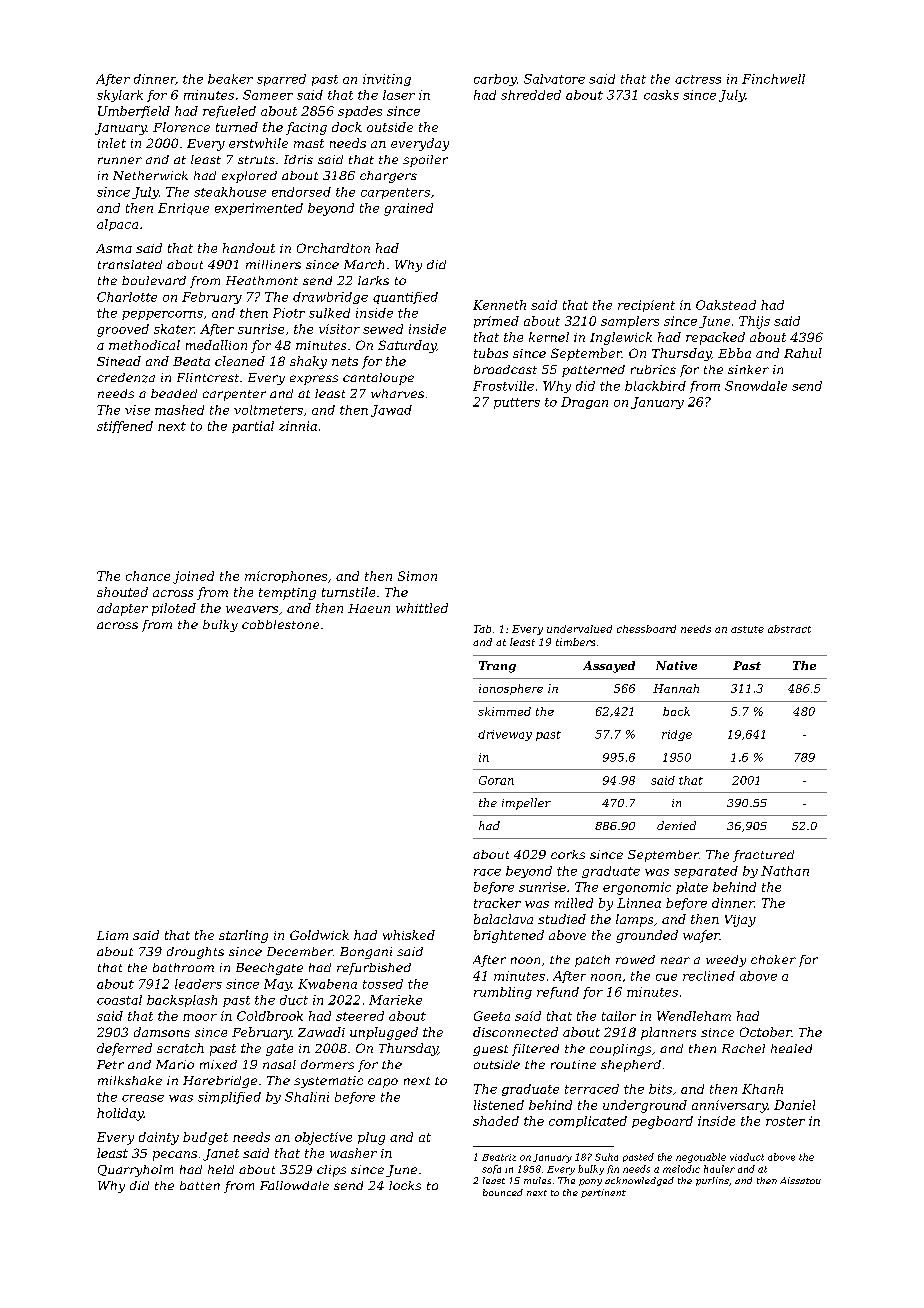 The height and width of the screenshot is (1308, 924). I want to click on inviting, so click(387, 80).
